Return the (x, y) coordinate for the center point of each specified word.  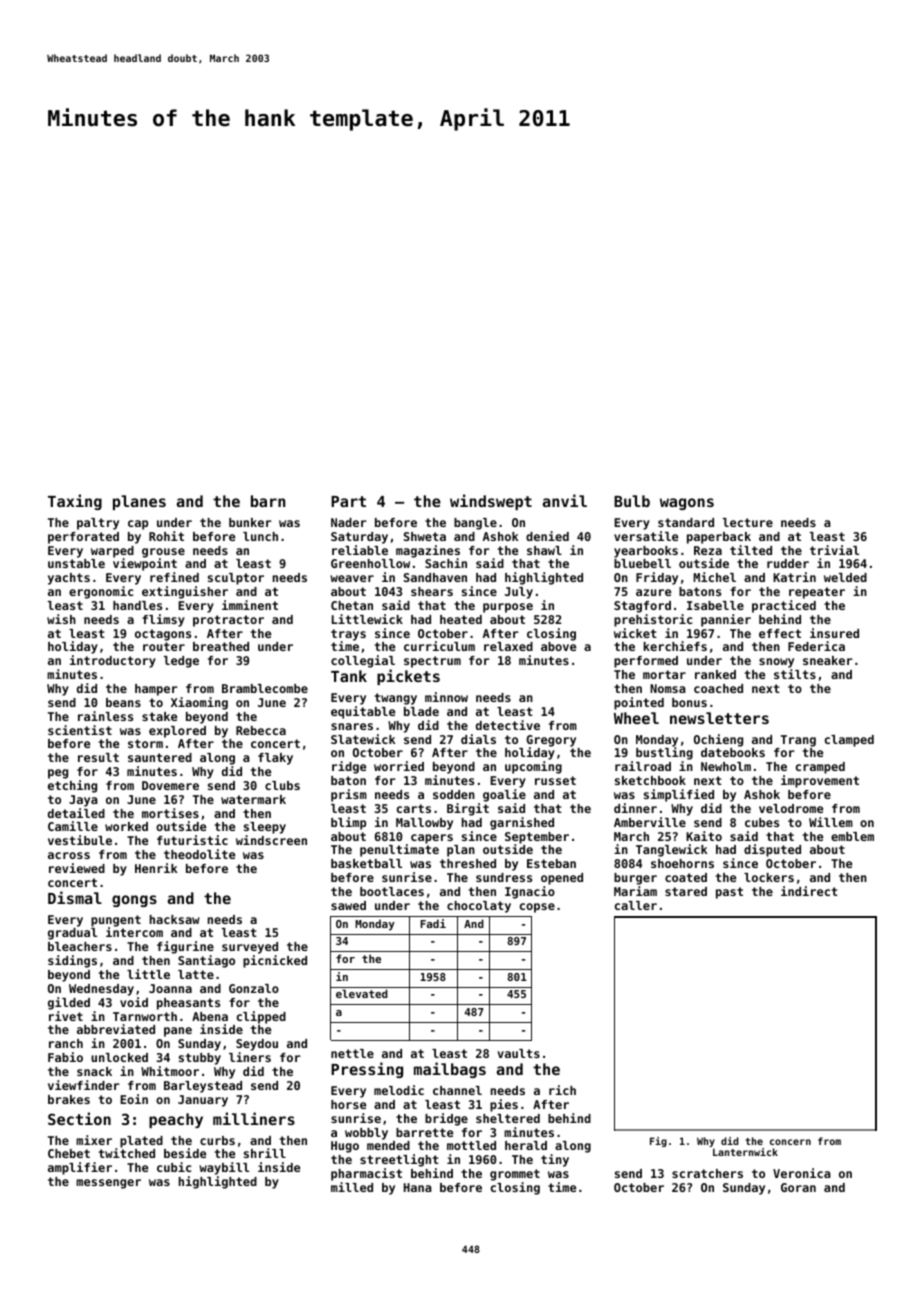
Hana (418, 1187)
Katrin (794, 577)
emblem (852, 836)
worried (399, 766)
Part (348, 501)
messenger (108, 1184)
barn (268, 501)
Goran (798, 1187)
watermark (253, 799)
